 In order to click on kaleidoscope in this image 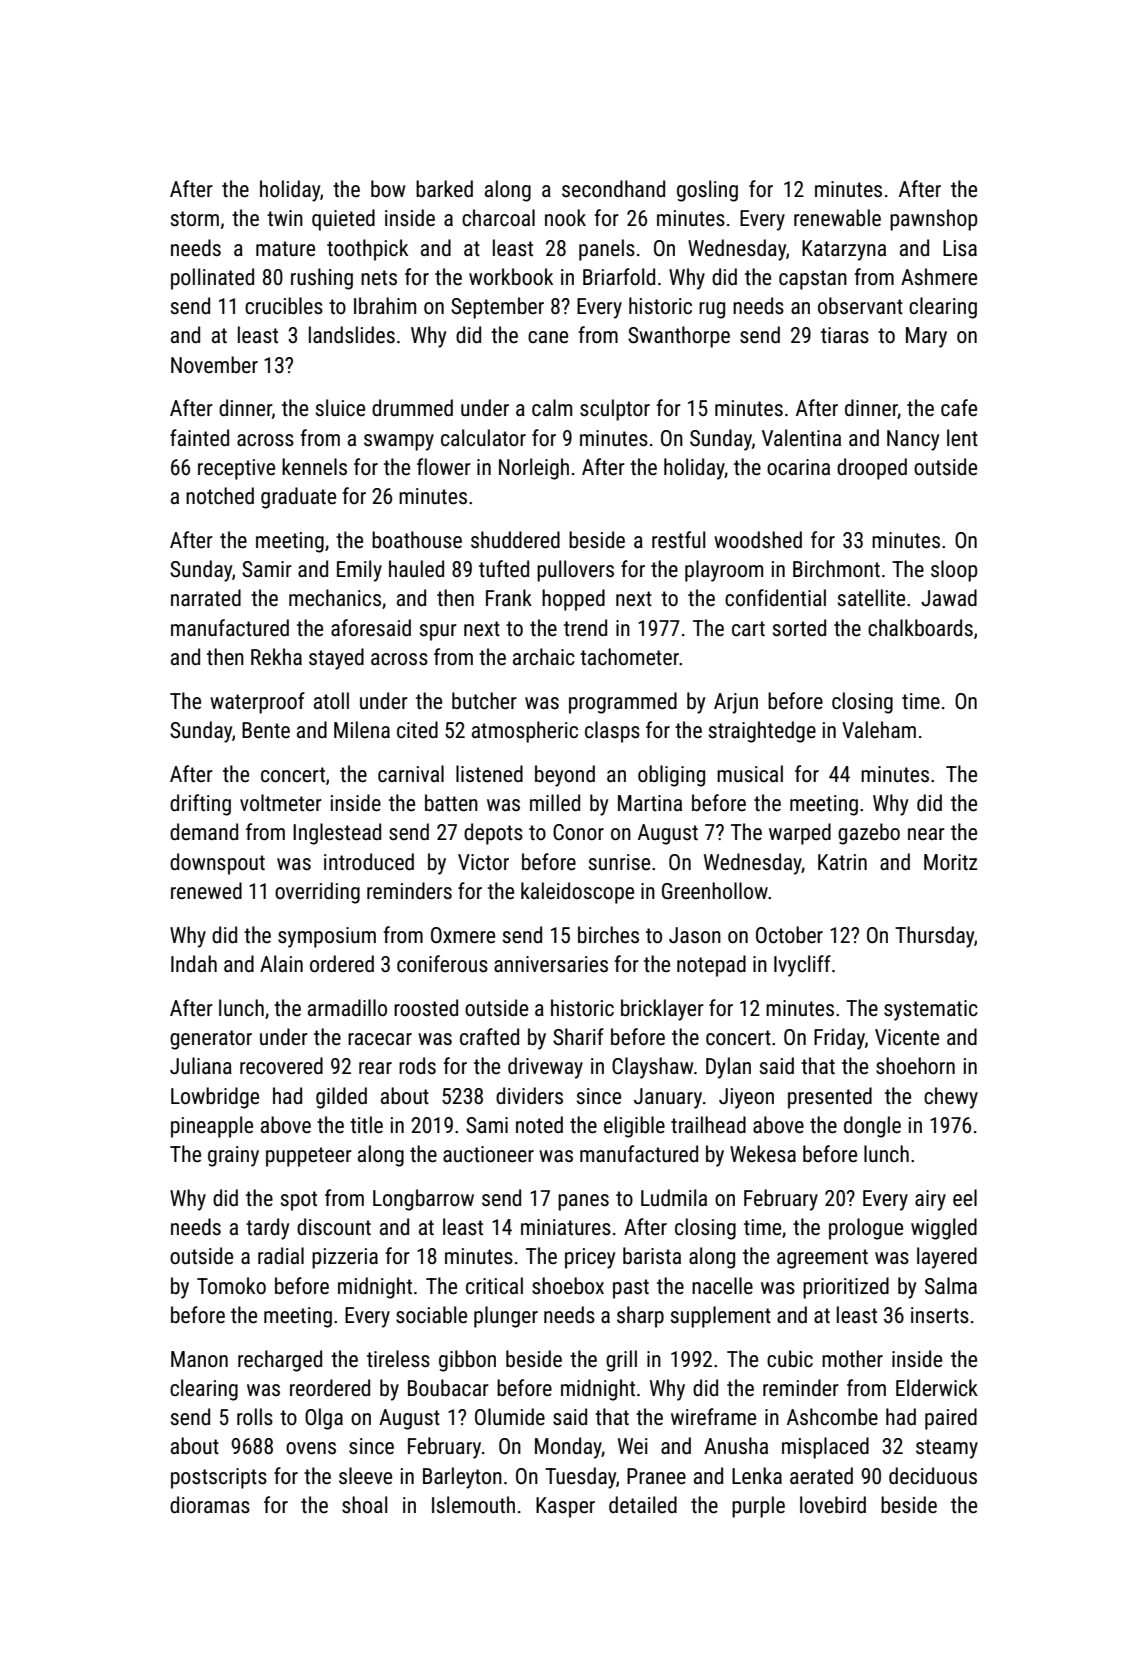, I will do `click(577, 893)`.
